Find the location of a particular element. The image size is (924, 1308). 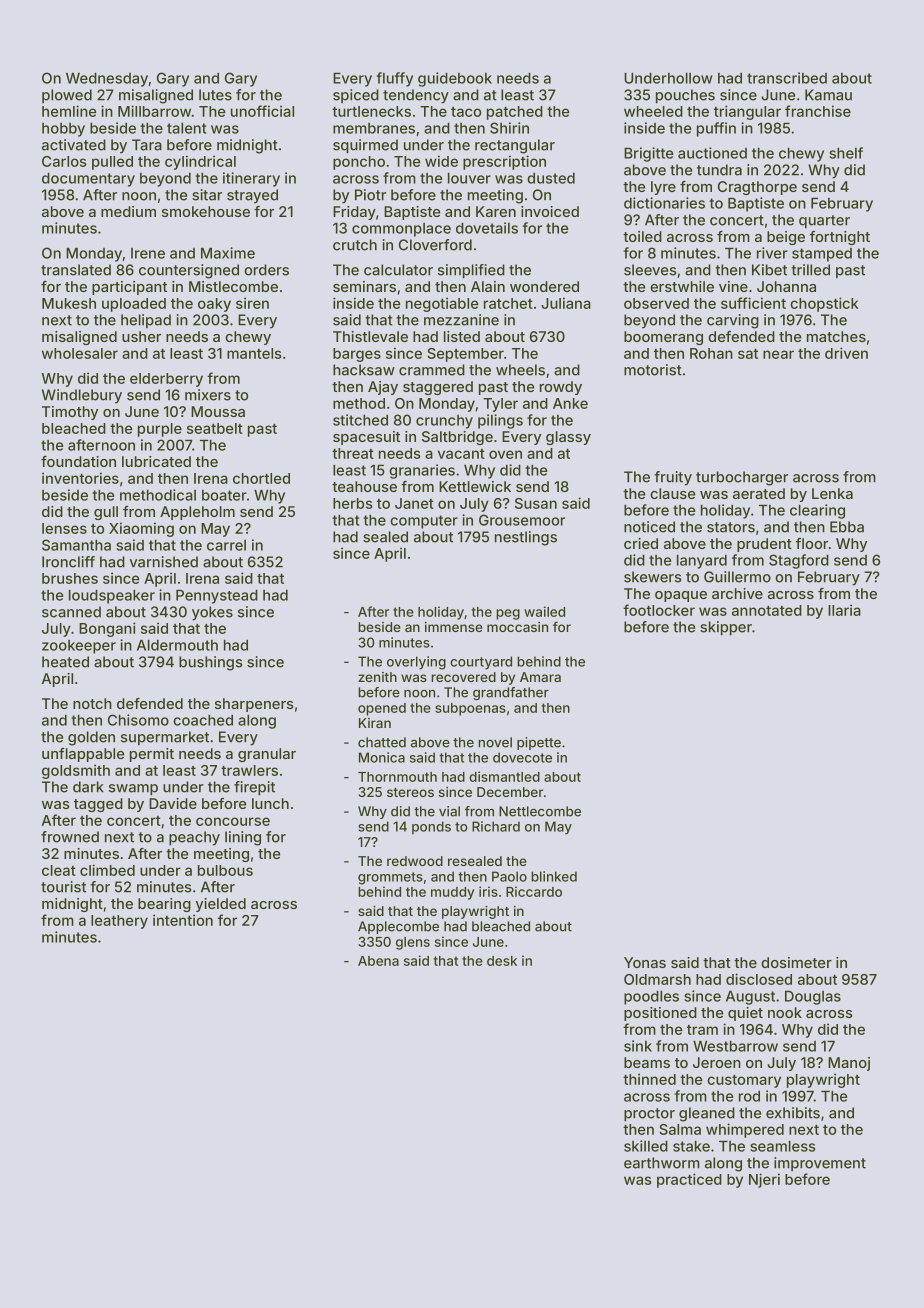

Anke is located at coordinates (570, 403).
